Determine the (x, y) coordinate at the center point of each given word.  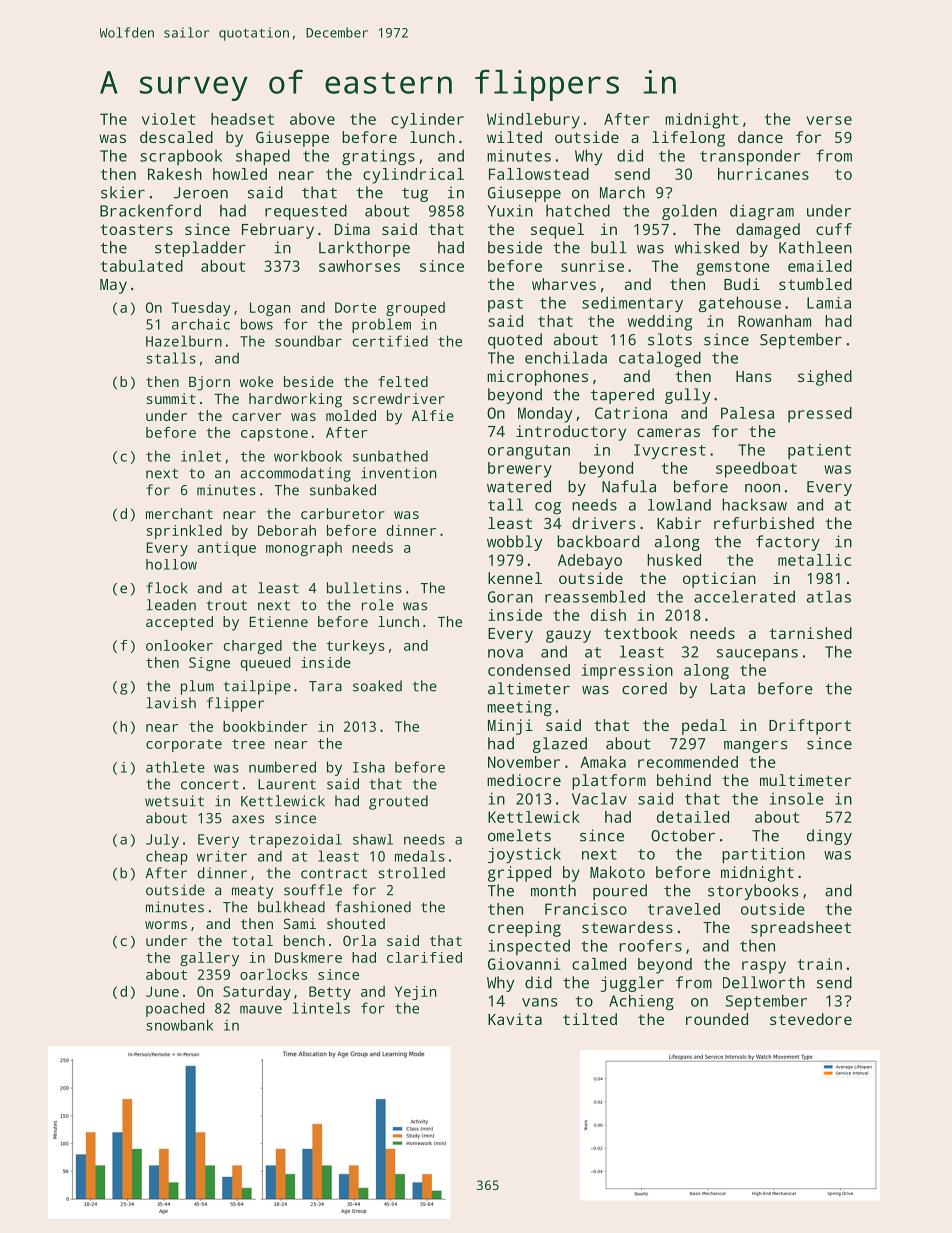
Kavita (515, 1019)
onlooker (179, 645)
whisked (707, 247)
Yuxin (510, 211)
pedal (704, 727)
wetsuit (174, 801)
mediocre (524, 780)
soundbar (308, 341)
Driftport (810, 727)
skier (123, 192)
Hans (753, 376)
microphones (537, 378)
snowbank (179, 1025)
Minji (510, 727)
